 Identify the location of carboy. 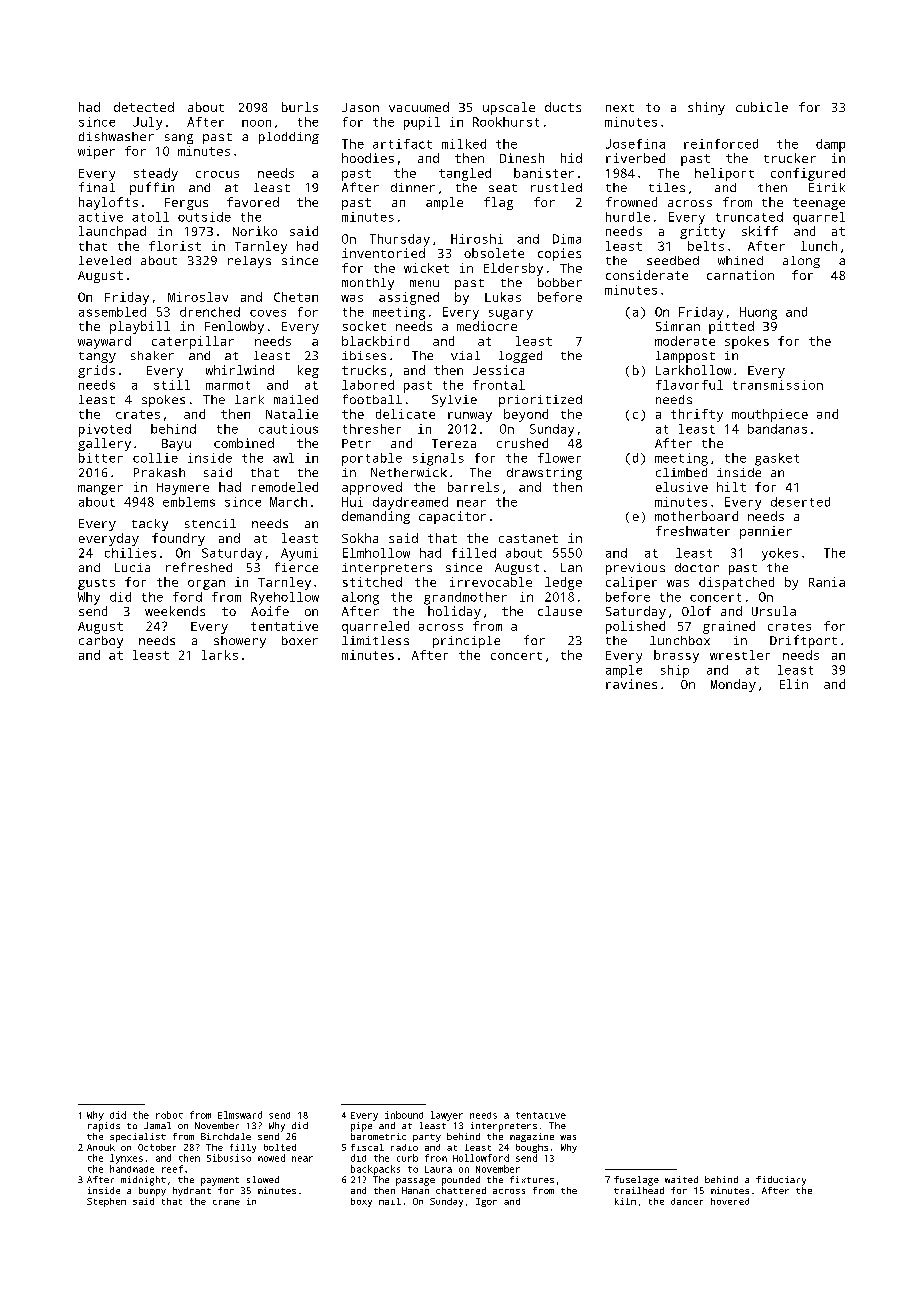
(101, 642).
